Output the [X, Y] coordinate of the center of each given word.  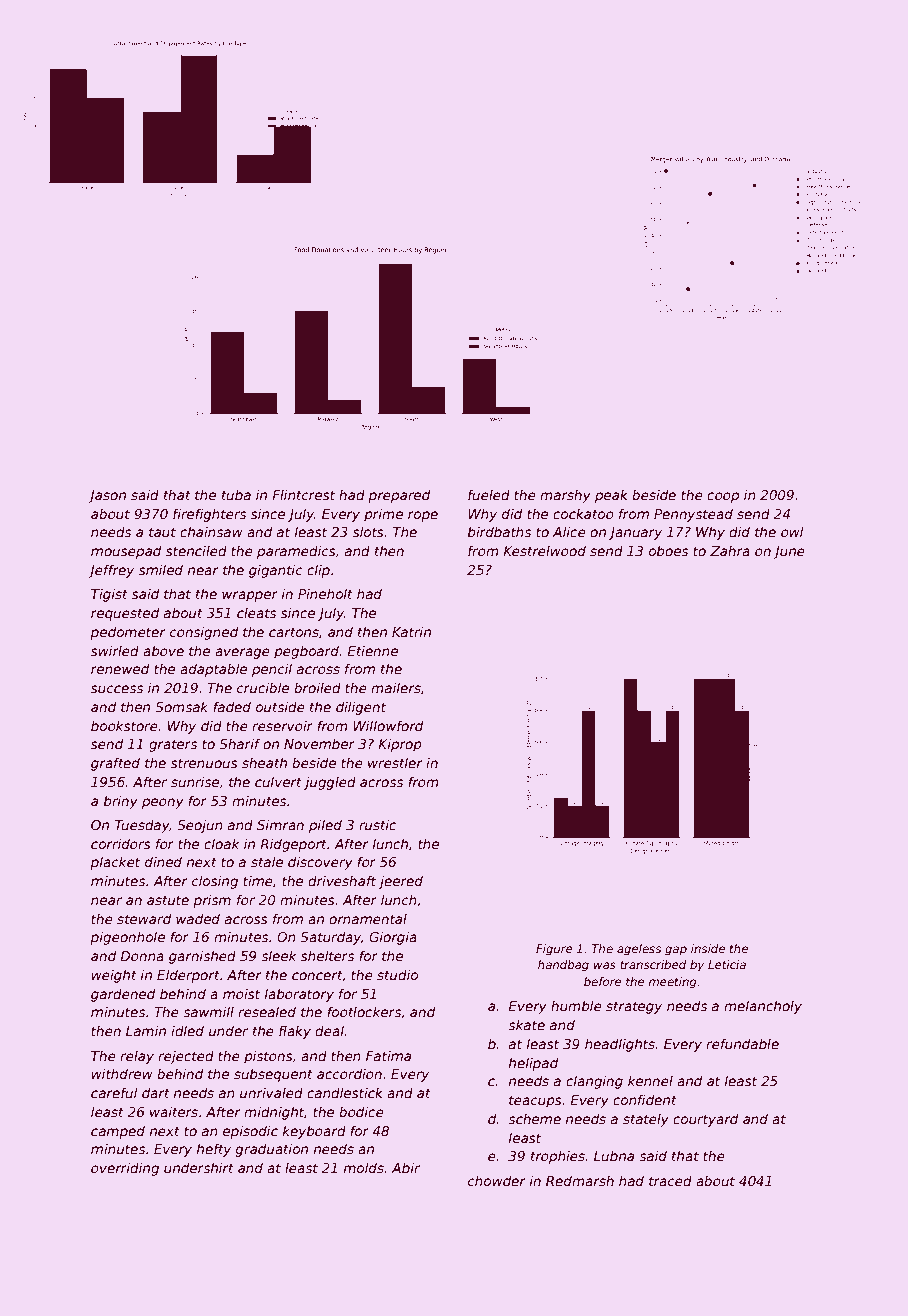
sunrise [195, 781]
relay [137, 1057]
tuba [236, 494]
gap [676, 951]
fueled [489, 494]
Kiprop [400, 745]
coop [723, 497]
